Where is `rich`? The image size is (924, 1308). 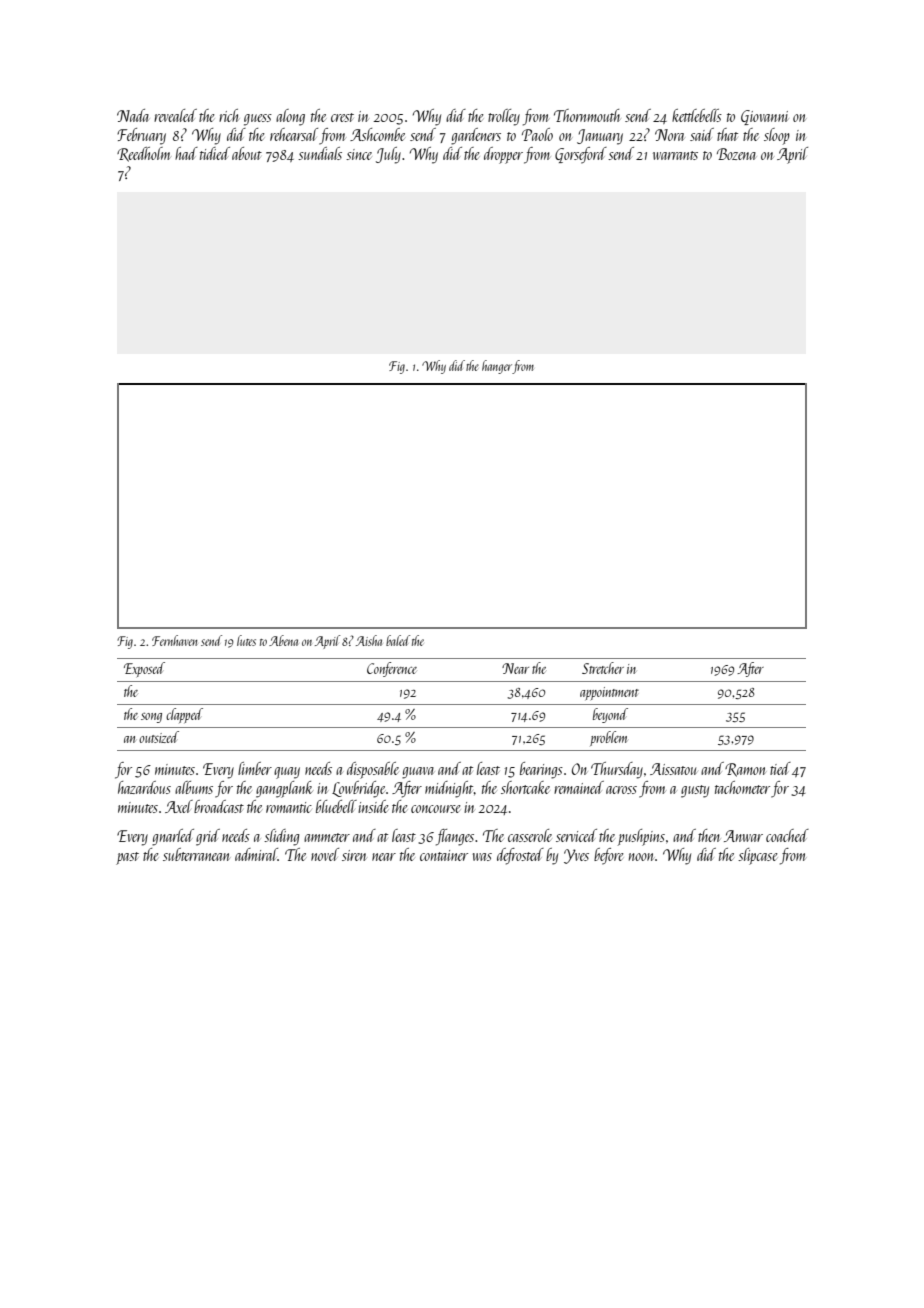 rich is located at coordinates (228, 115).
